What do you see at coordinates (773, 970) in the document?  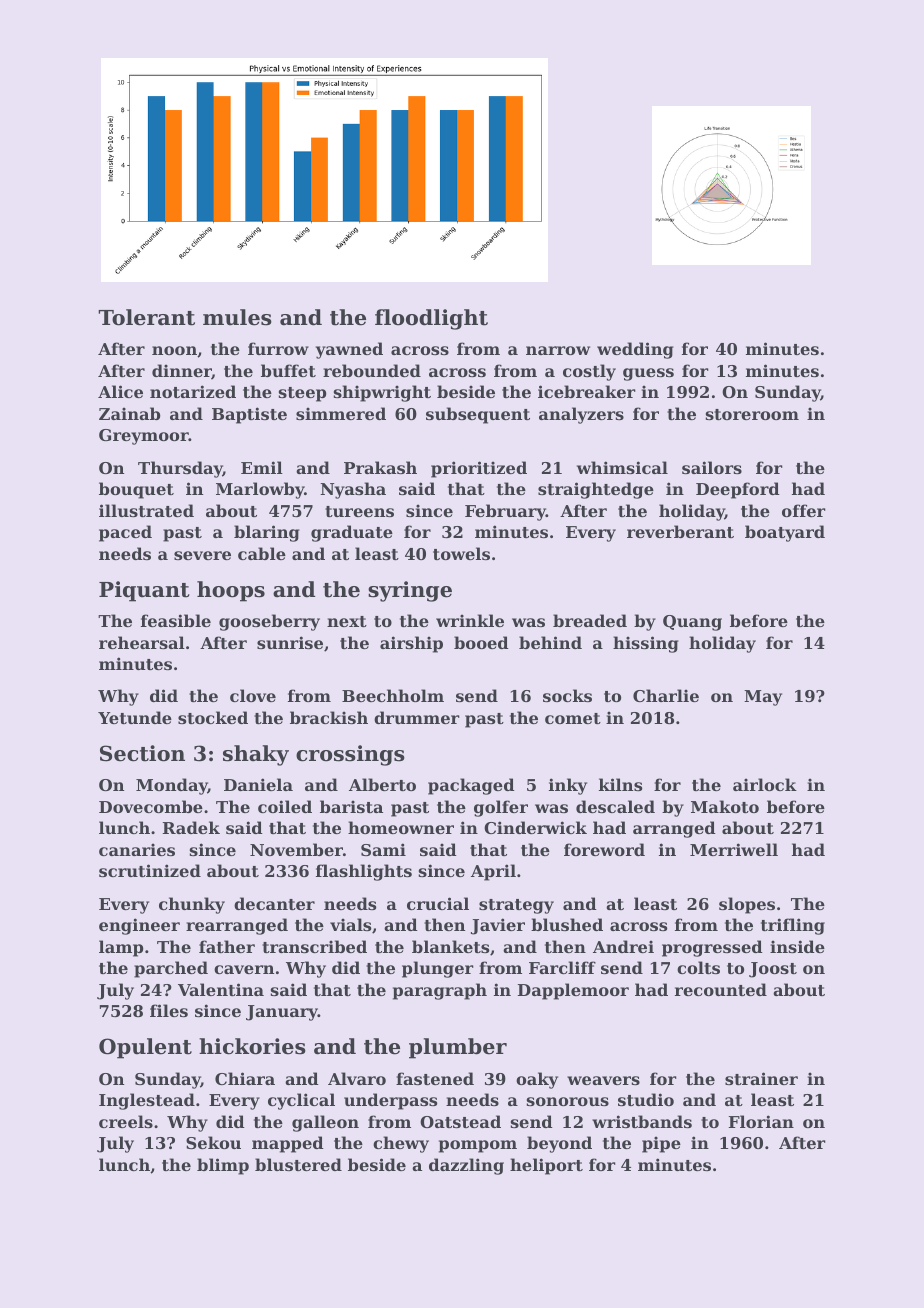 I see `Joost` at bounding box center [773, 970].
